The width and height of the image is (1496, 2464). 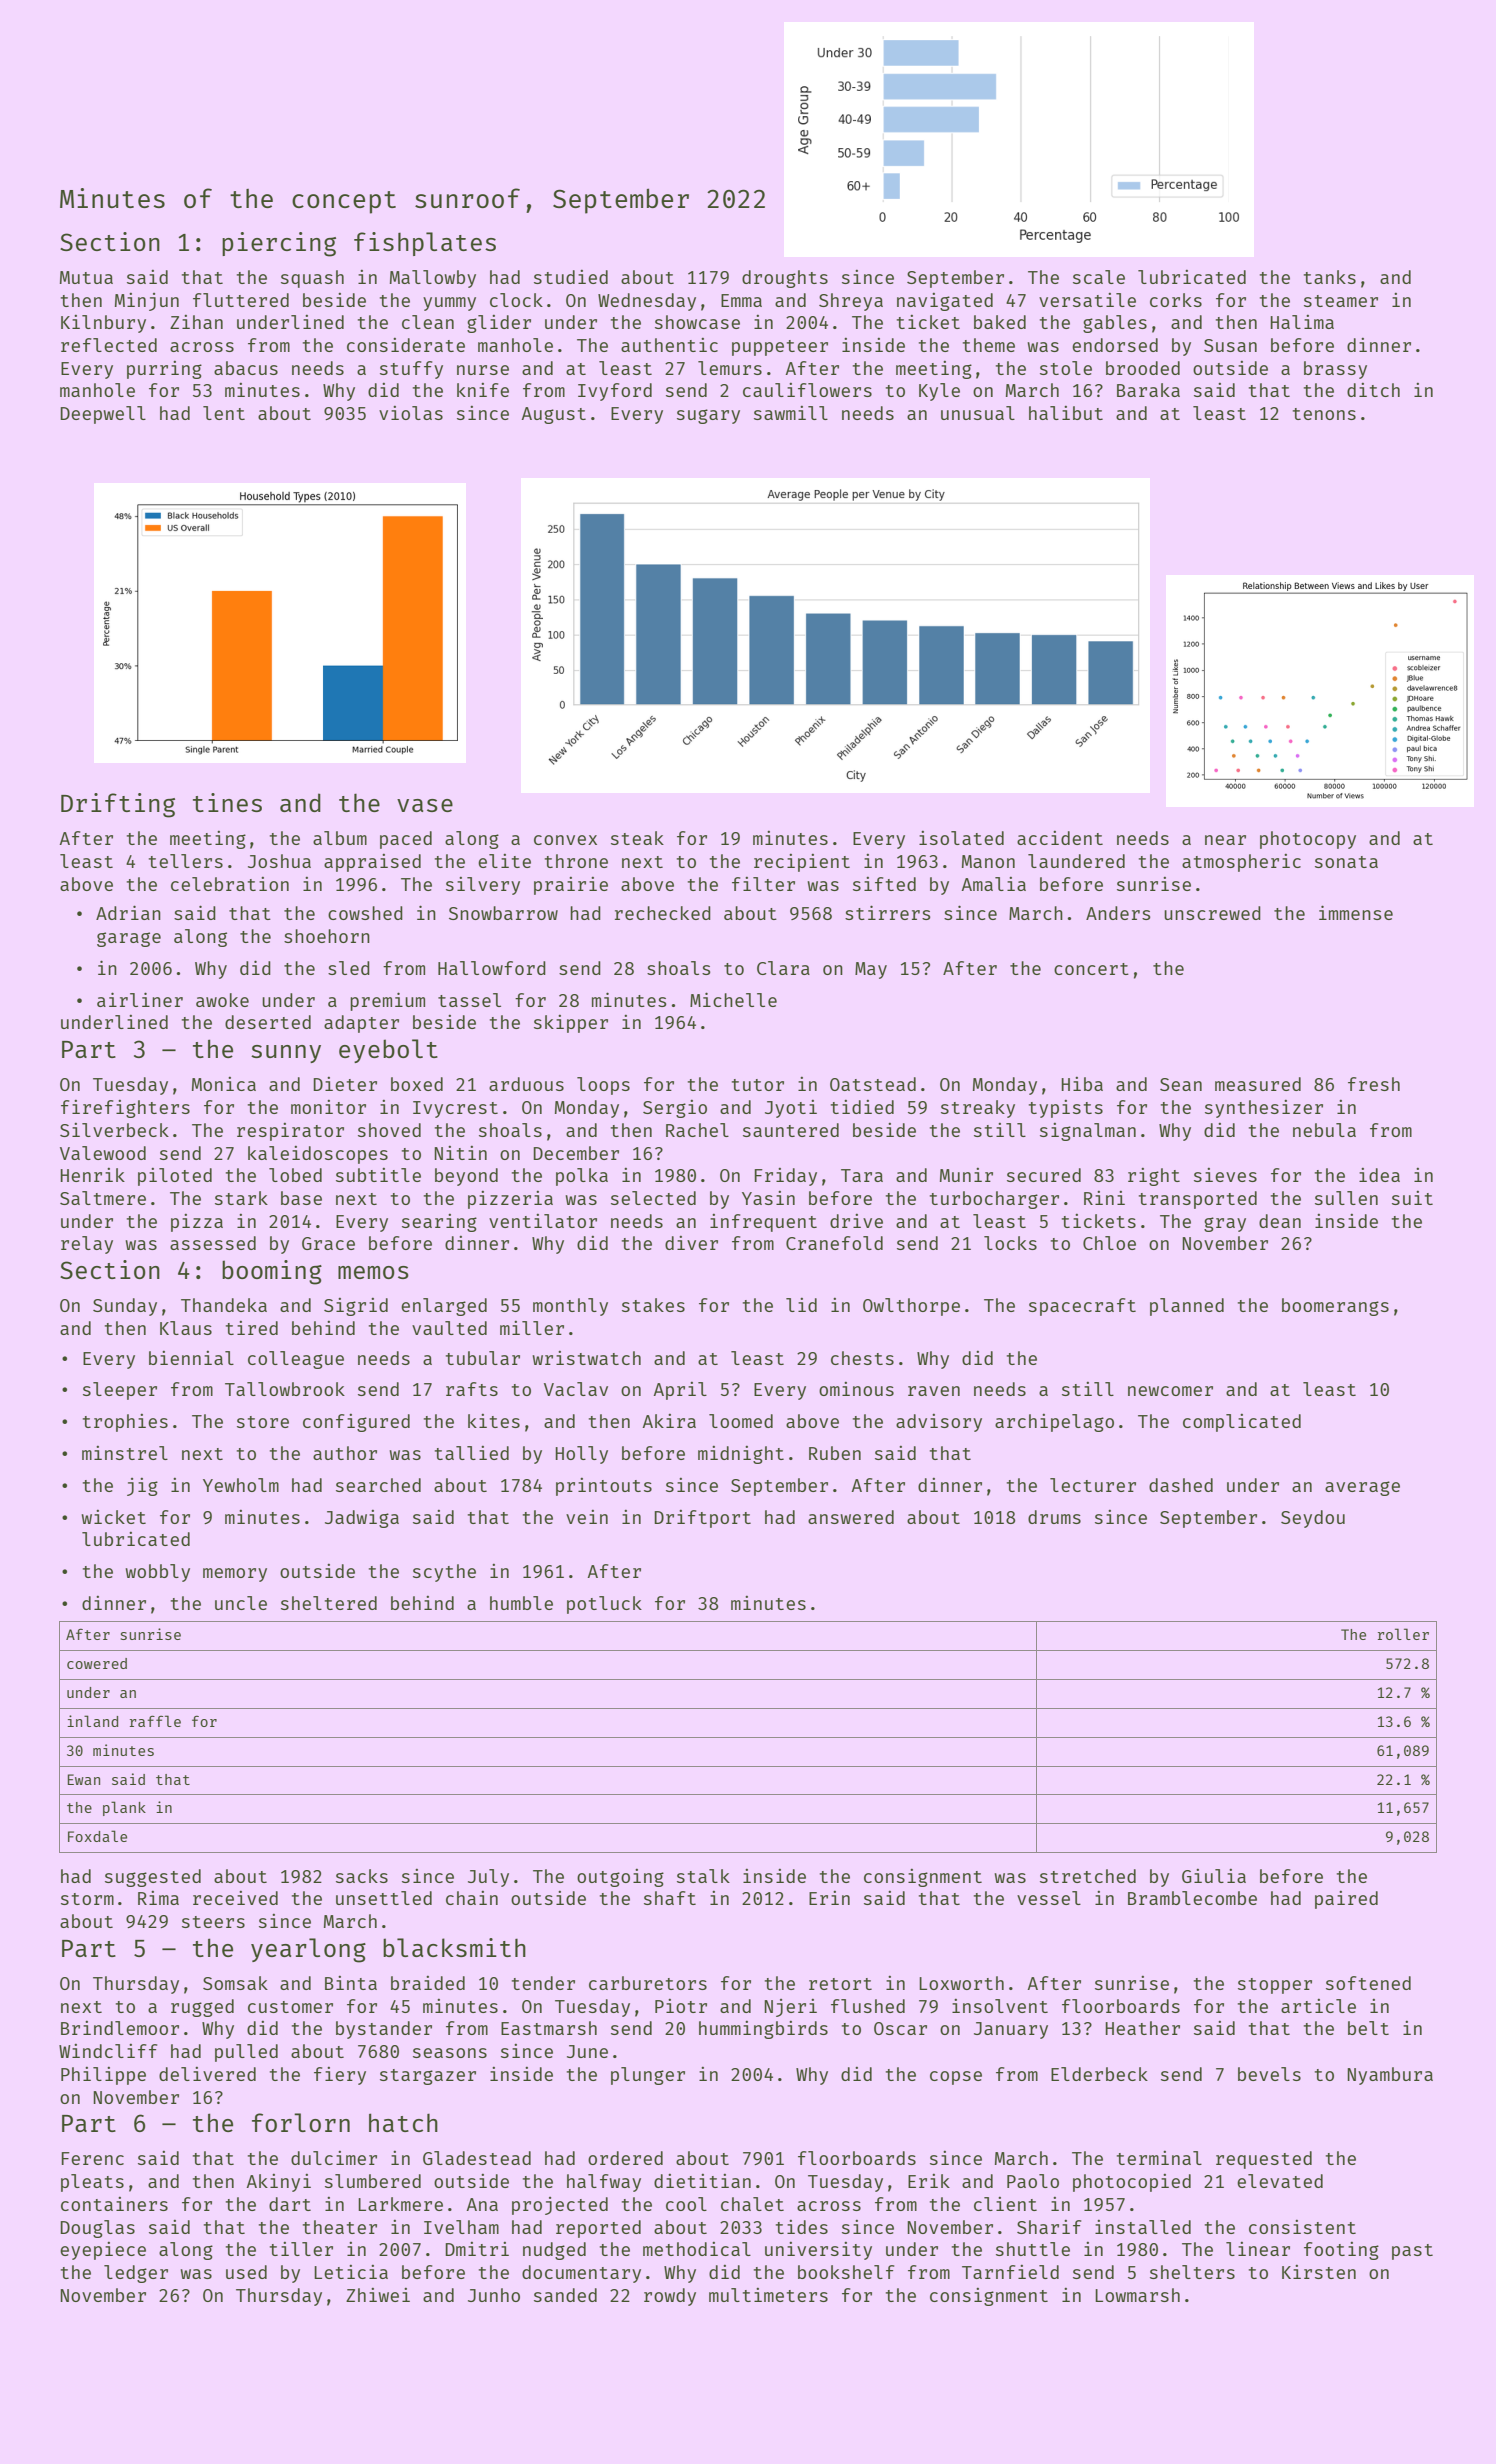 I want to click on vase, so click(x=425, y=805).
